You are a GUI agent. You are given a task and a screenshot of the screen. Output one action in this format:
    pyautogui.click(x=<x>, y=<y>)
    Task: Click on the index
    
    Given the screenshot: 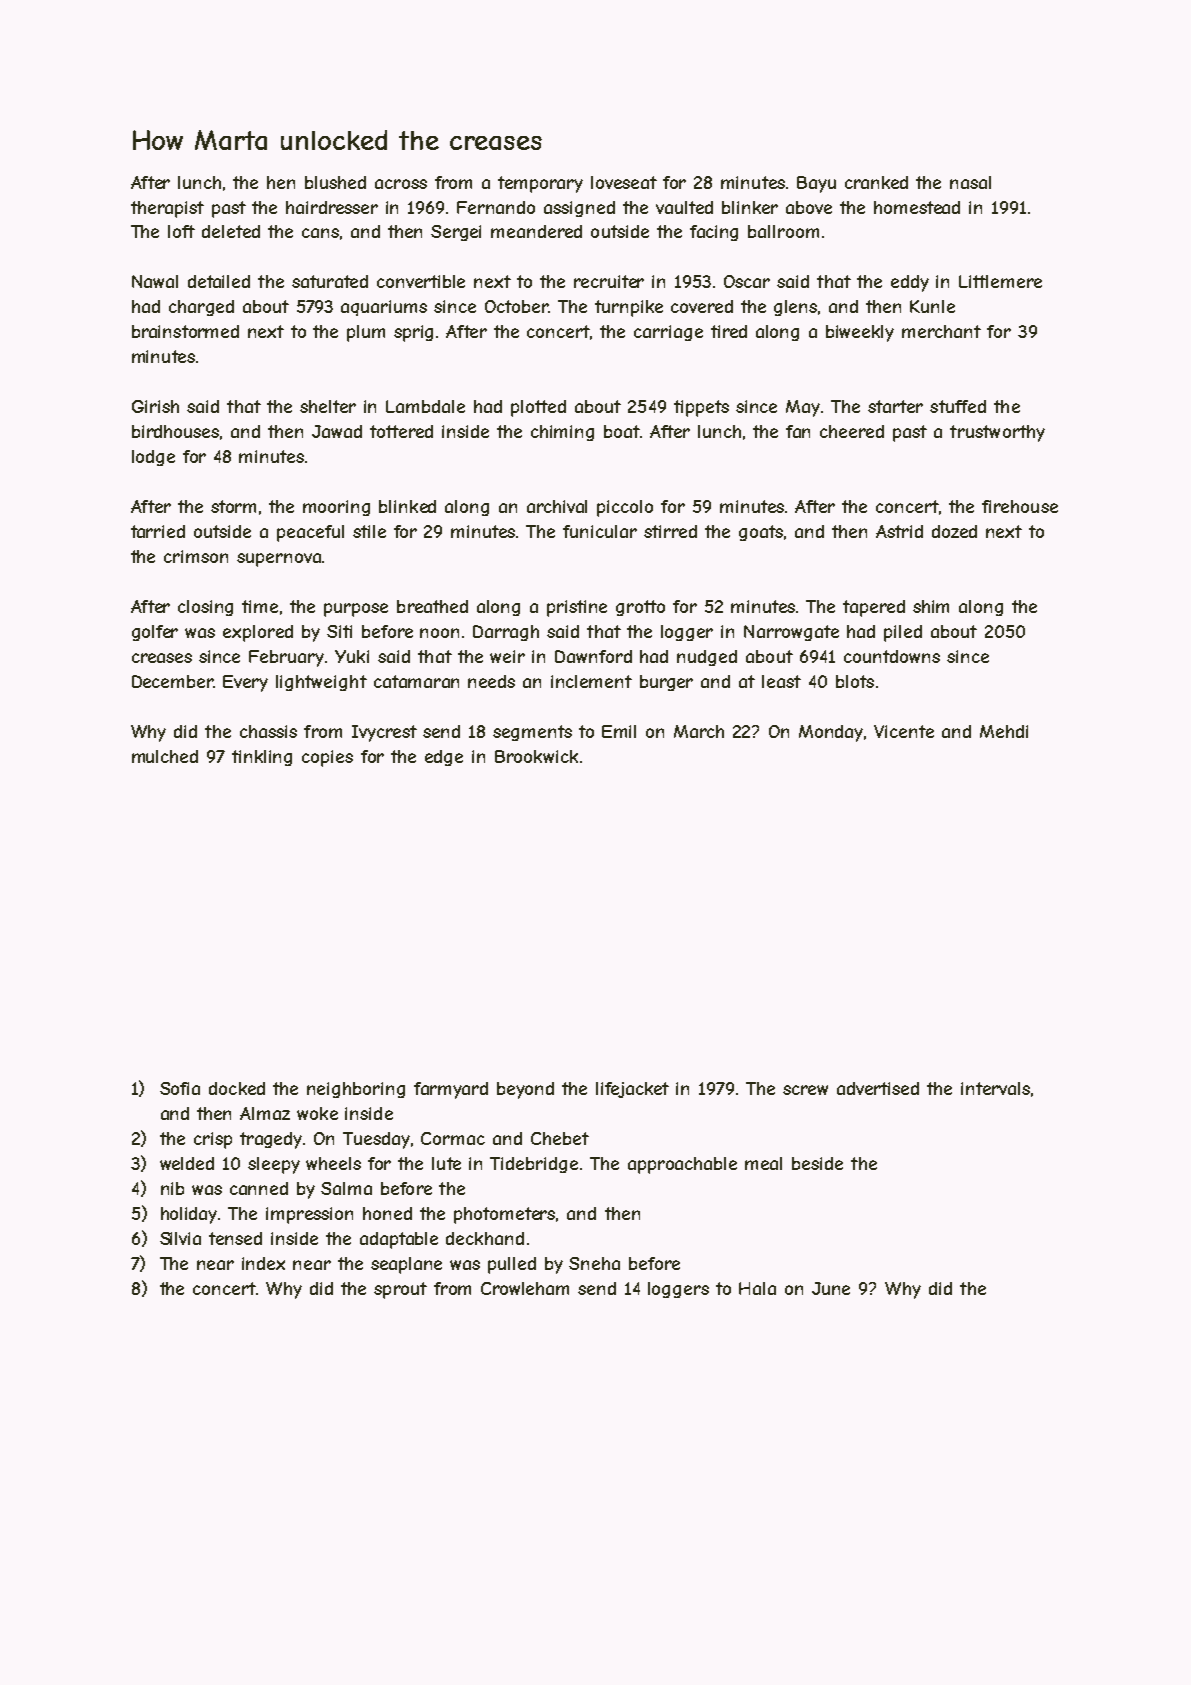 What is the action you would take?
    pyautogui.click(x=263, y=1263)
